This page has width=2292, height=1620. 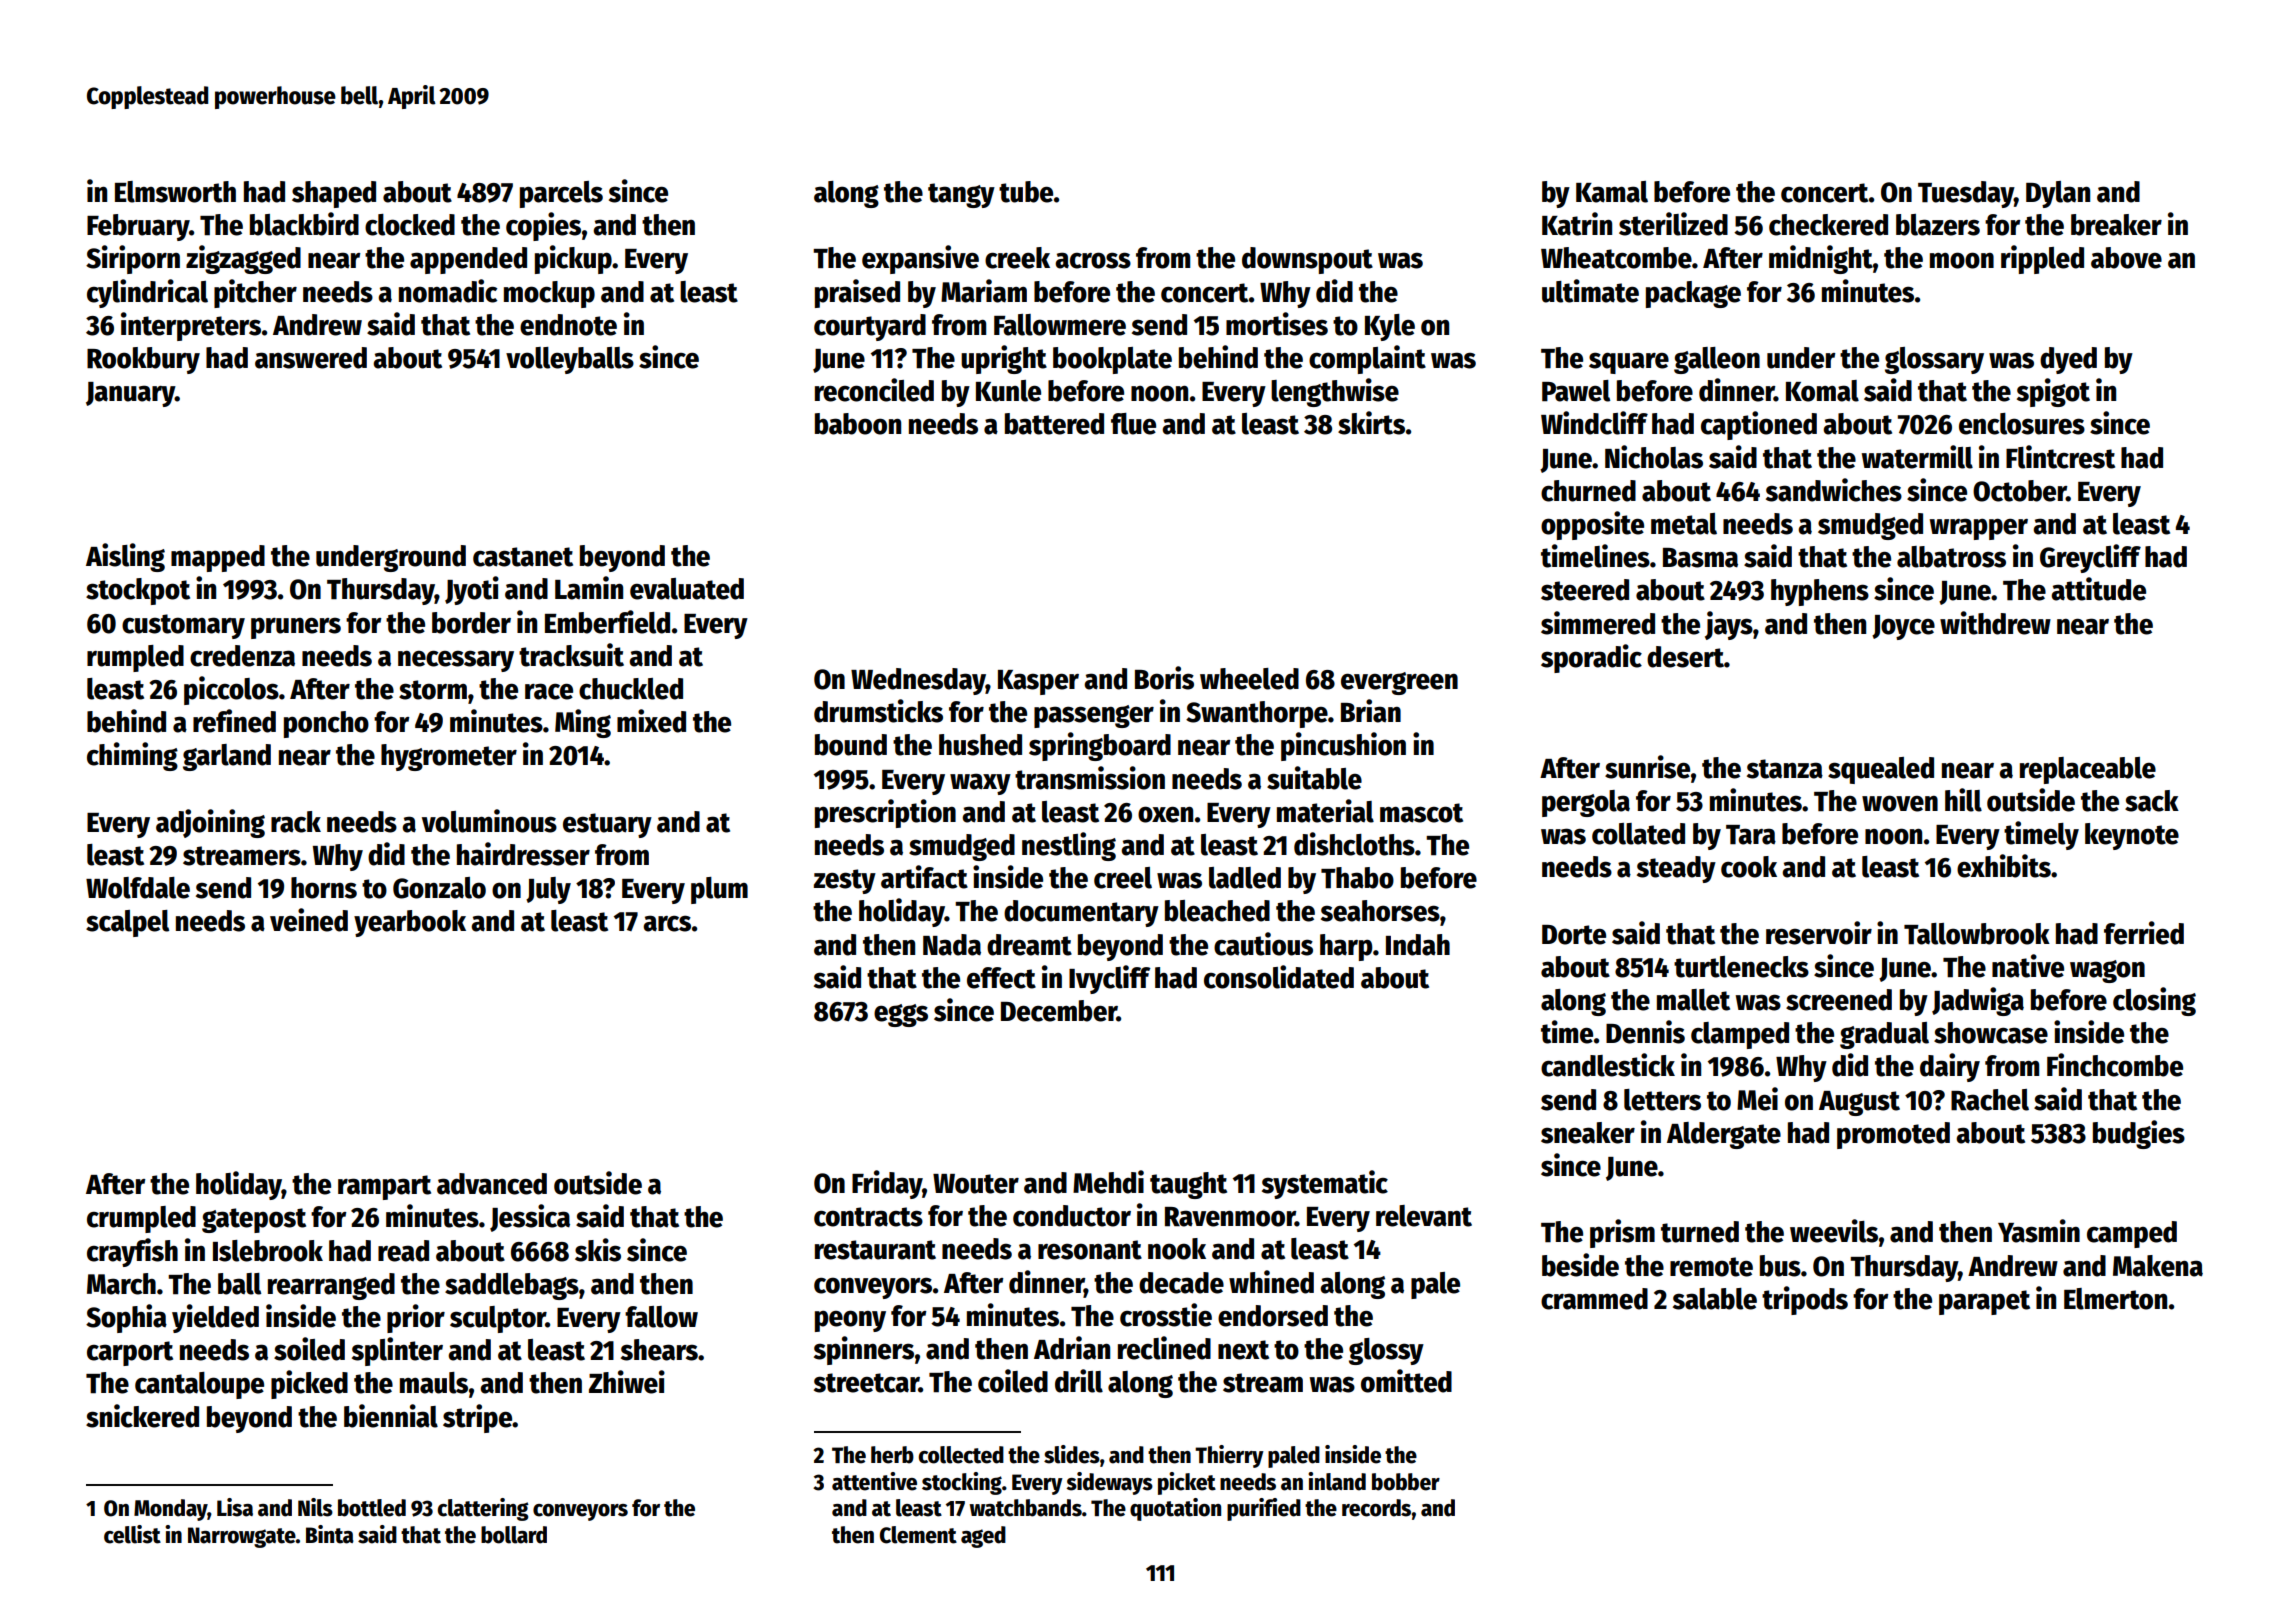 What do you see at coordinates (2132, 836) in the page?
I see `keynote` at bounding box center [2132, 836].
